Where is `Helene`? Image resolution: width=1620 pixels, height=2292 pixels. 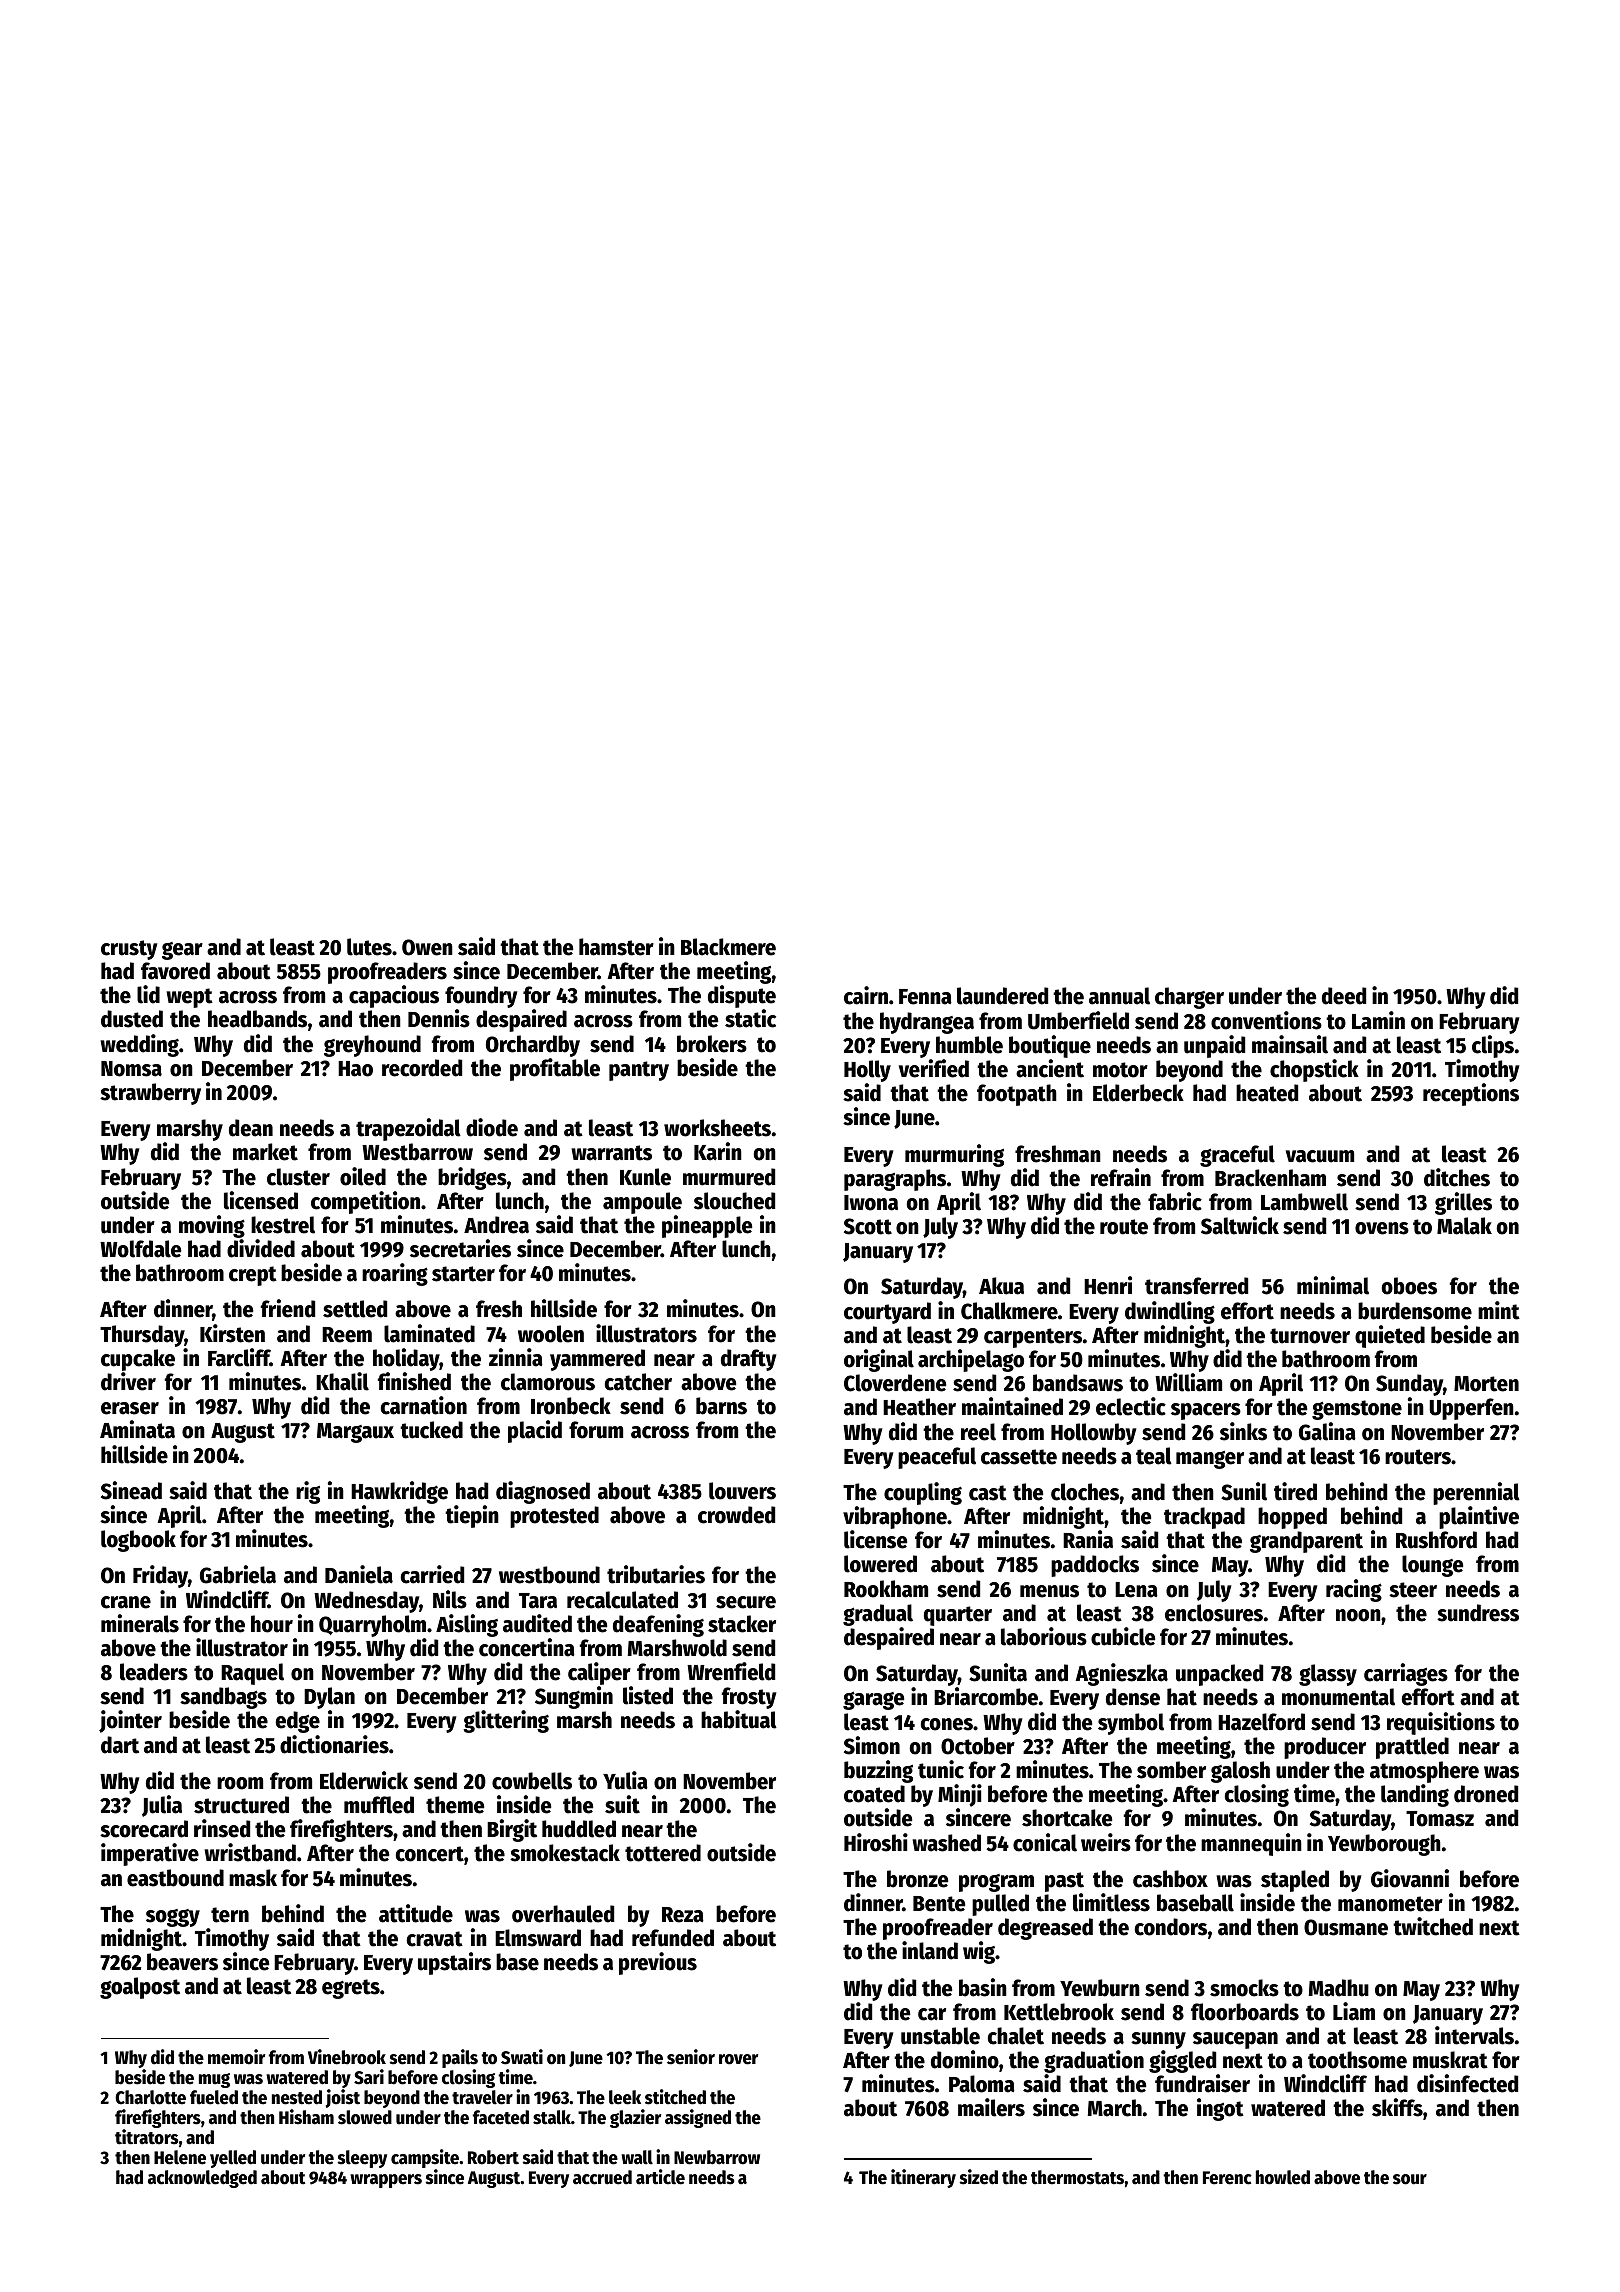 Helene is located at coordinates (180, 2157).
